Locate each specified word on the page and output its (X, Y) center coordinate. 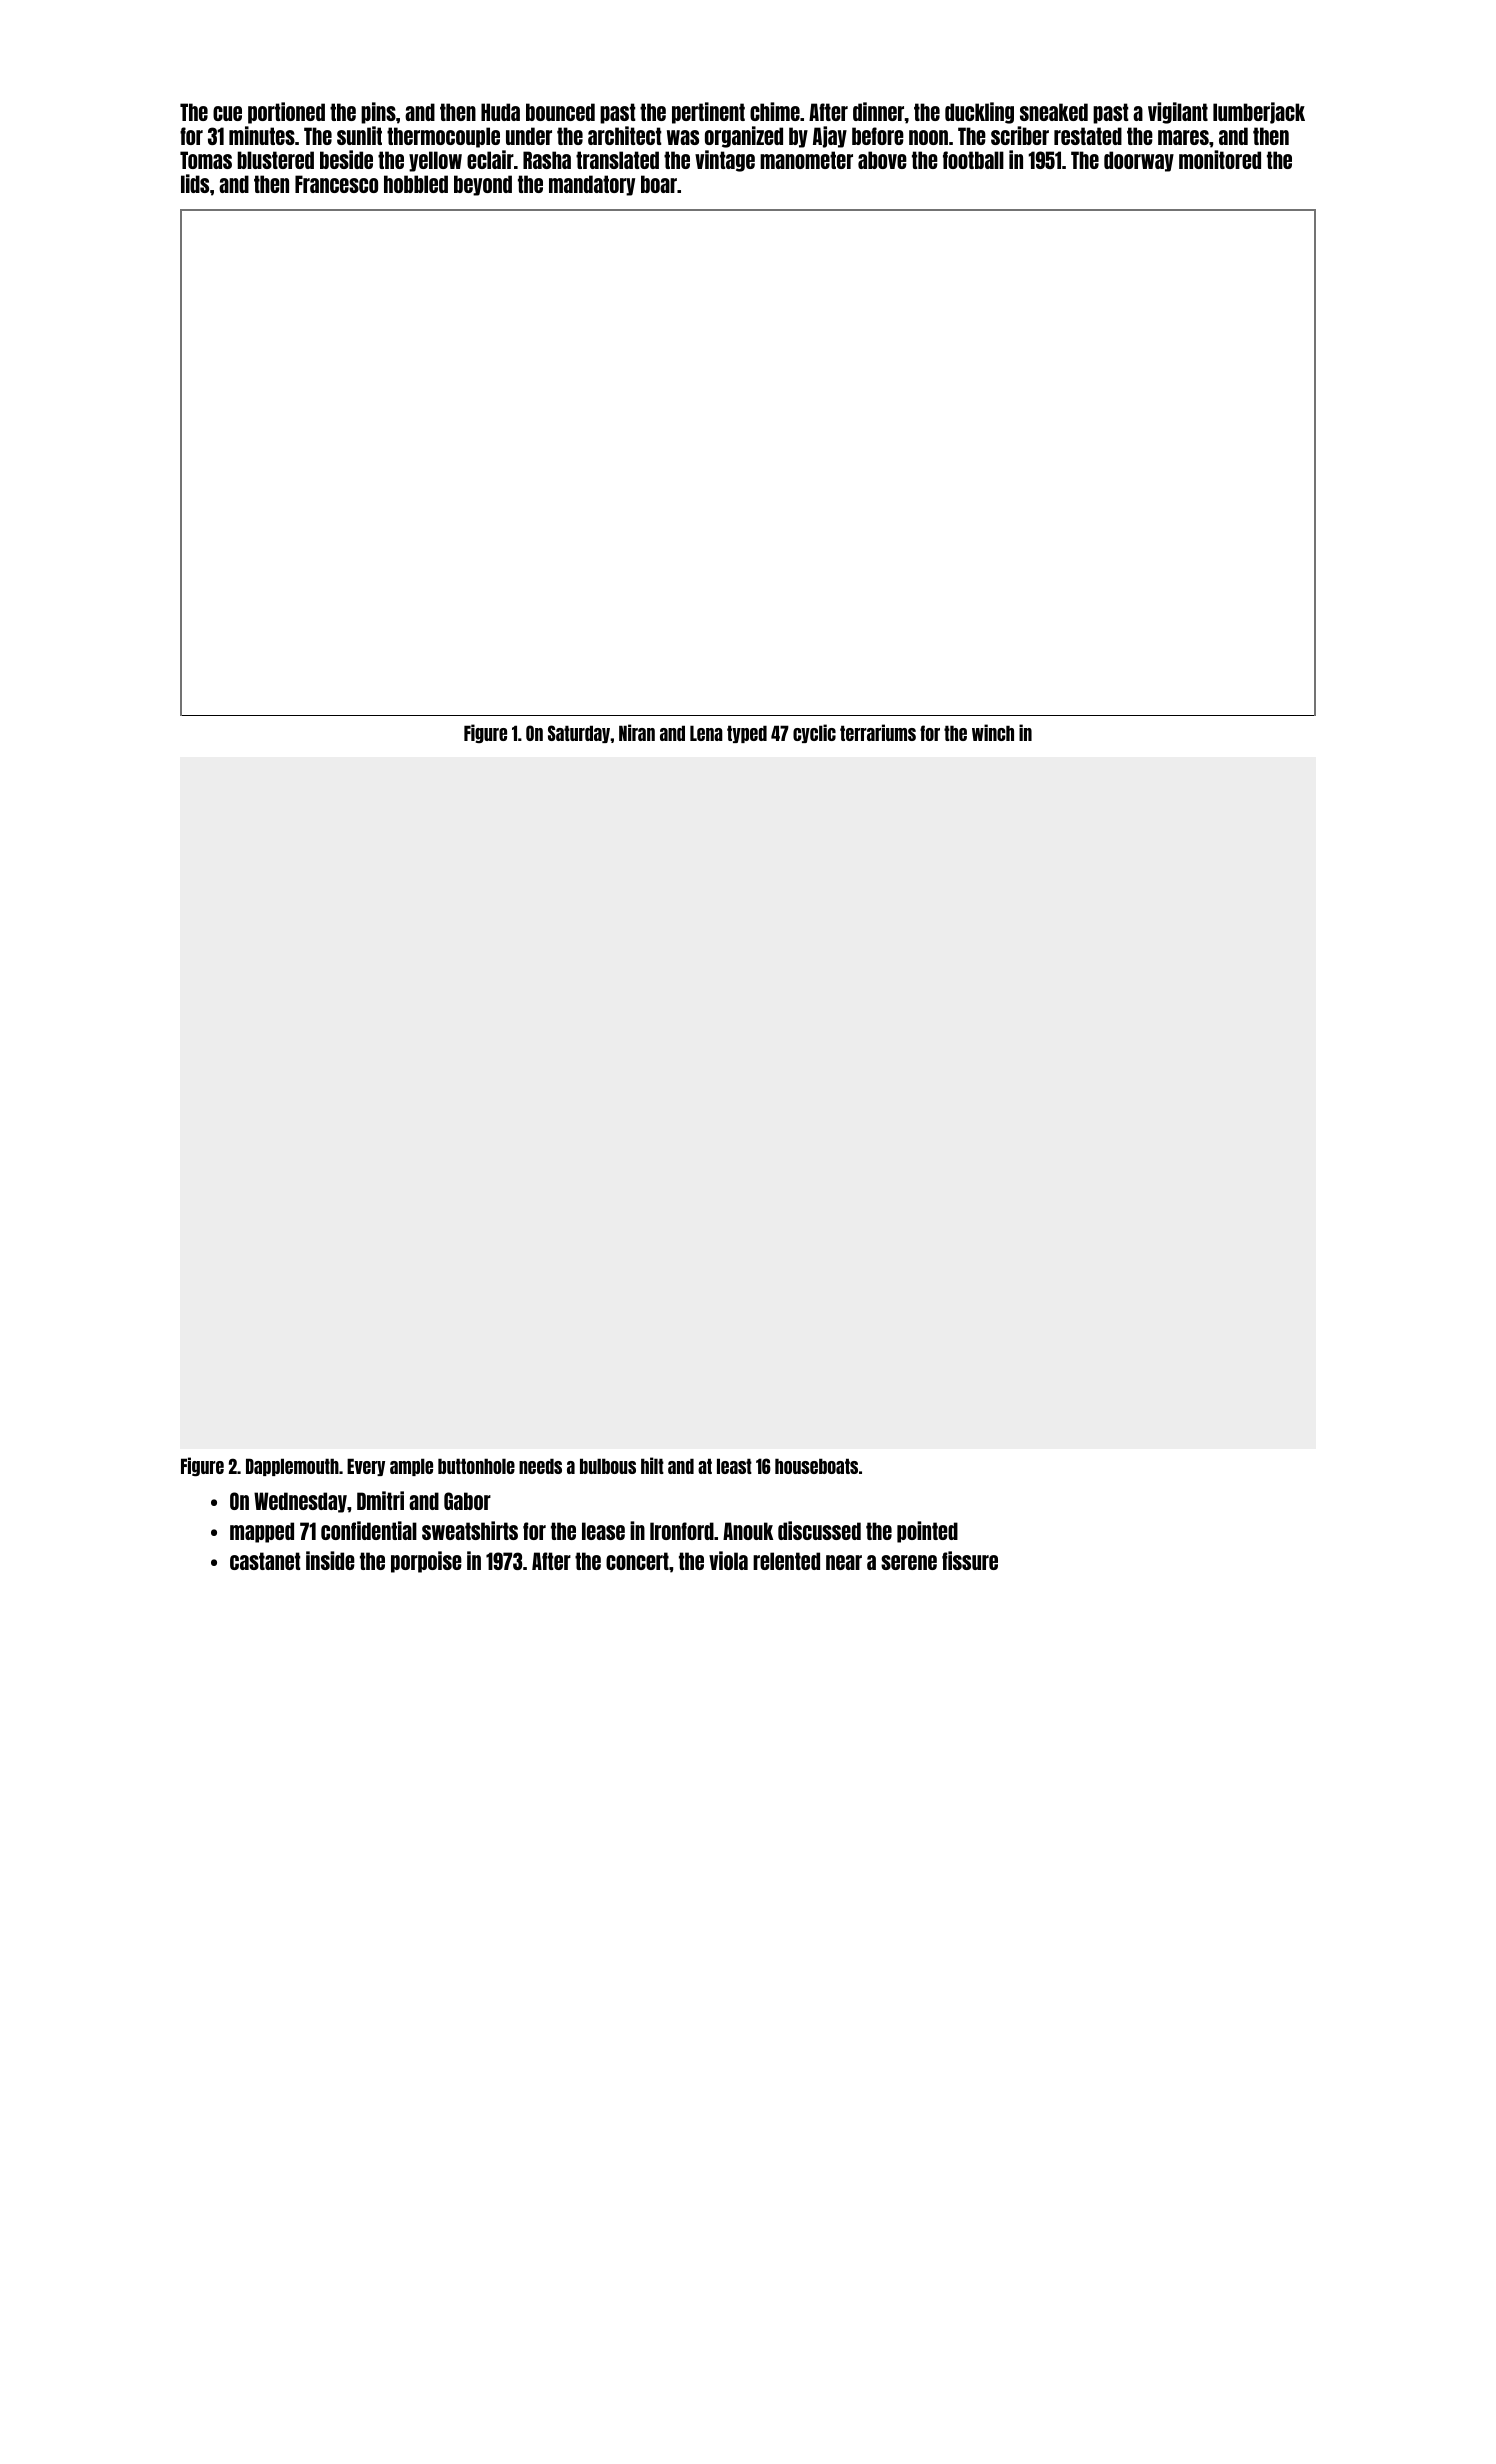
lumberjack (1259, 113)
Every (366, 1467)
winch (993, 732)
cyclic (814, 733)
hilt (652, 1465)
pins (378, 113)
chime (775, 111)
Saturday (579, 734)
